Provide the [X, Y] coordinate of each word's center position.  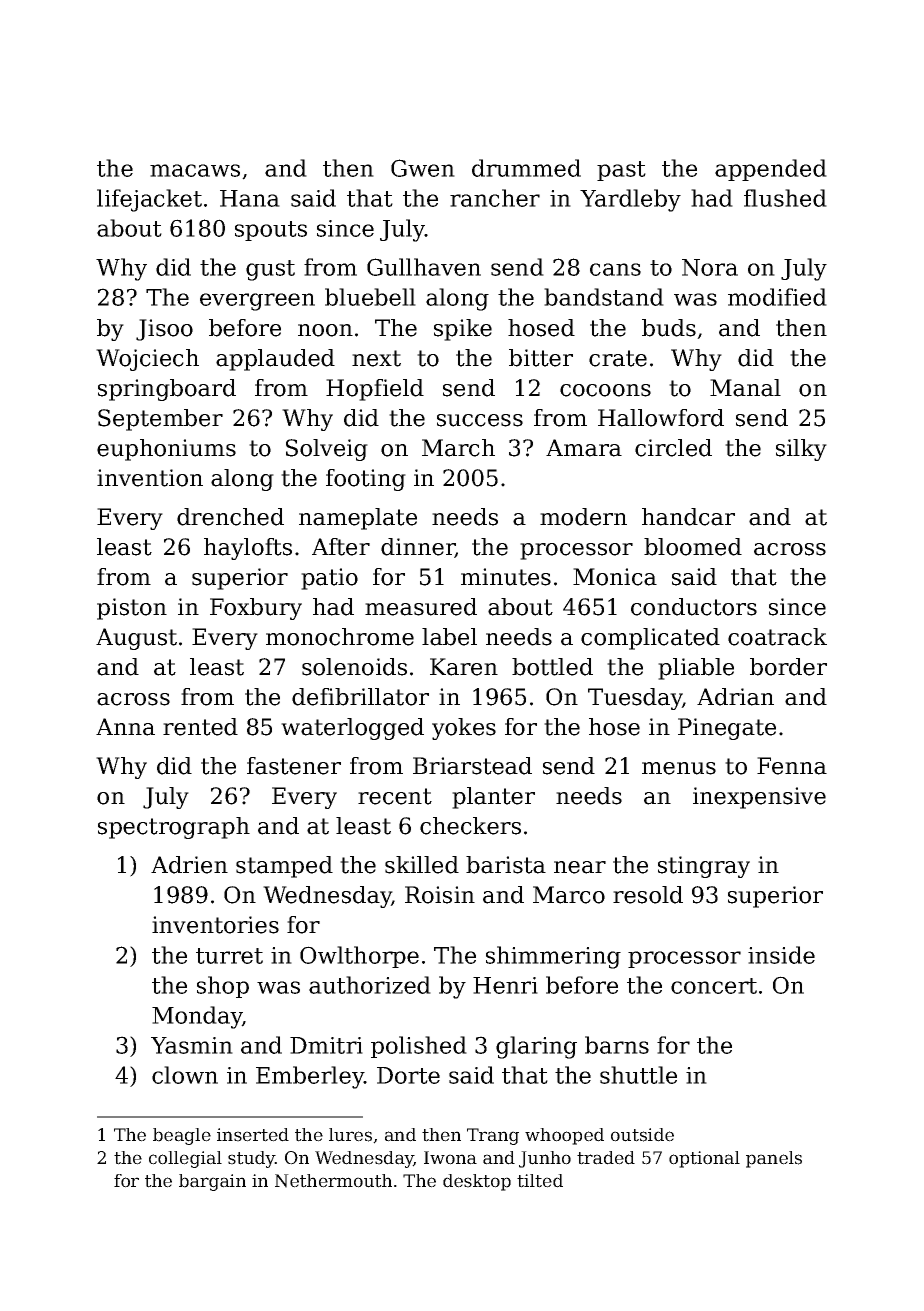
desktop [477, 1182]
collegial [185, 1159]
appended [771, 170]
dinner [418, 548]
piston [132, 609]
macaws [195, 170]
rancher [495, 198]
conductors [694, 607]
